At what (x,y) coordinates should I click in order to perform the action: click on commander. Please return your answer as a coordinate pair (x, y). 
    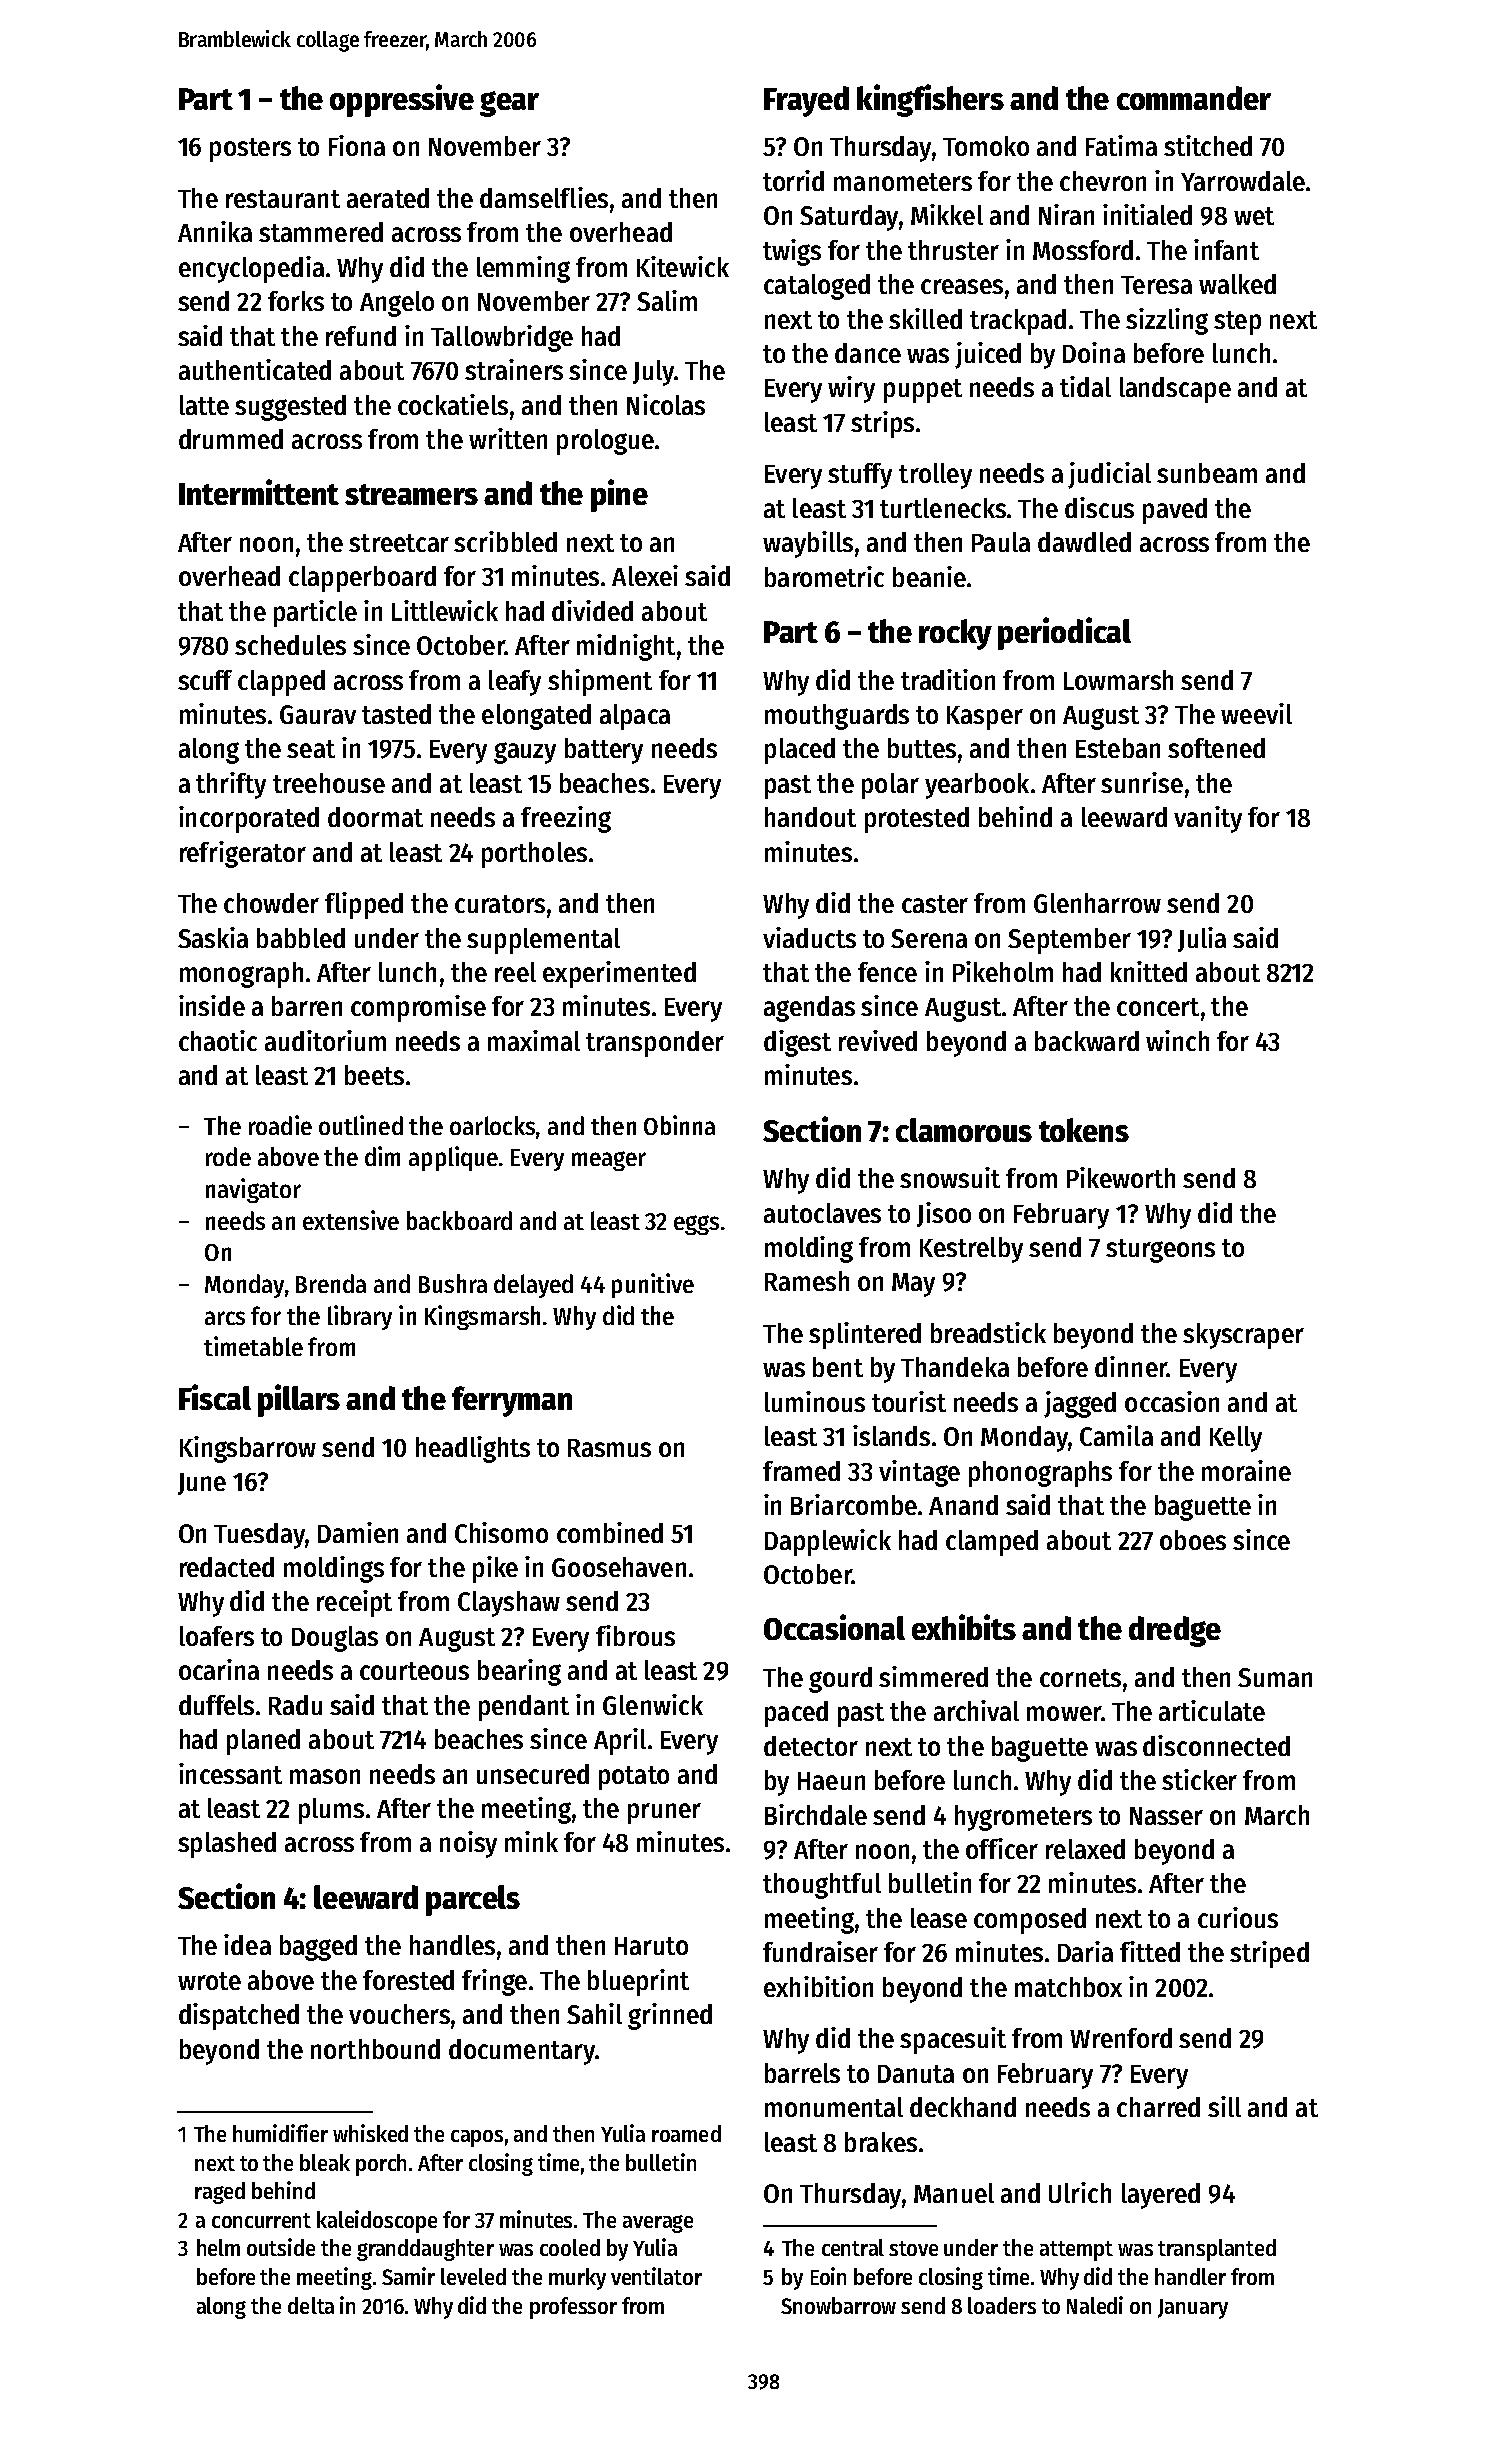
    Looking at the image, I should click on (1194, 98).
